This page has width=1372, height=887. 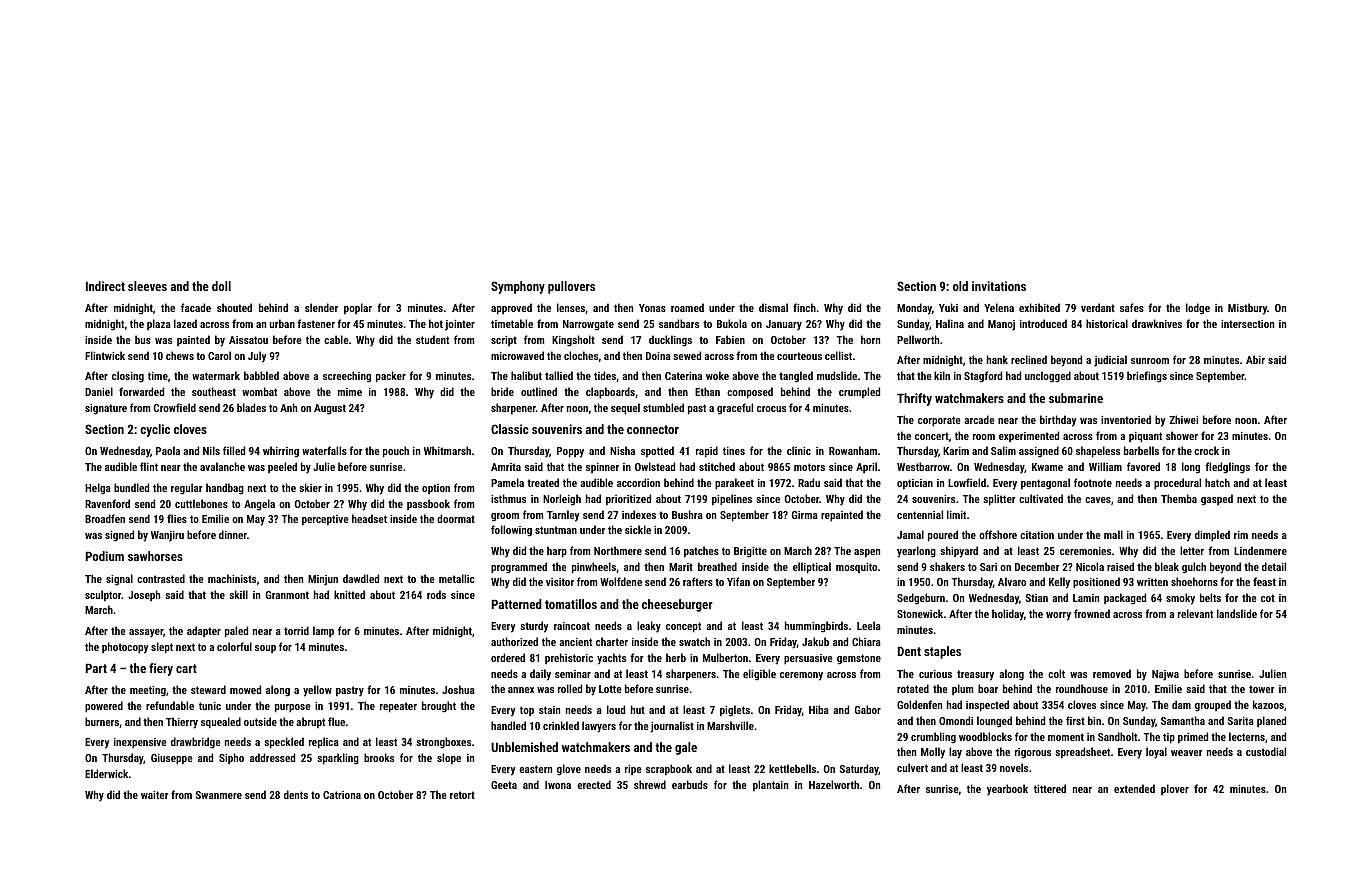 I want to click on Abir, so click(x=1255, y=359).
